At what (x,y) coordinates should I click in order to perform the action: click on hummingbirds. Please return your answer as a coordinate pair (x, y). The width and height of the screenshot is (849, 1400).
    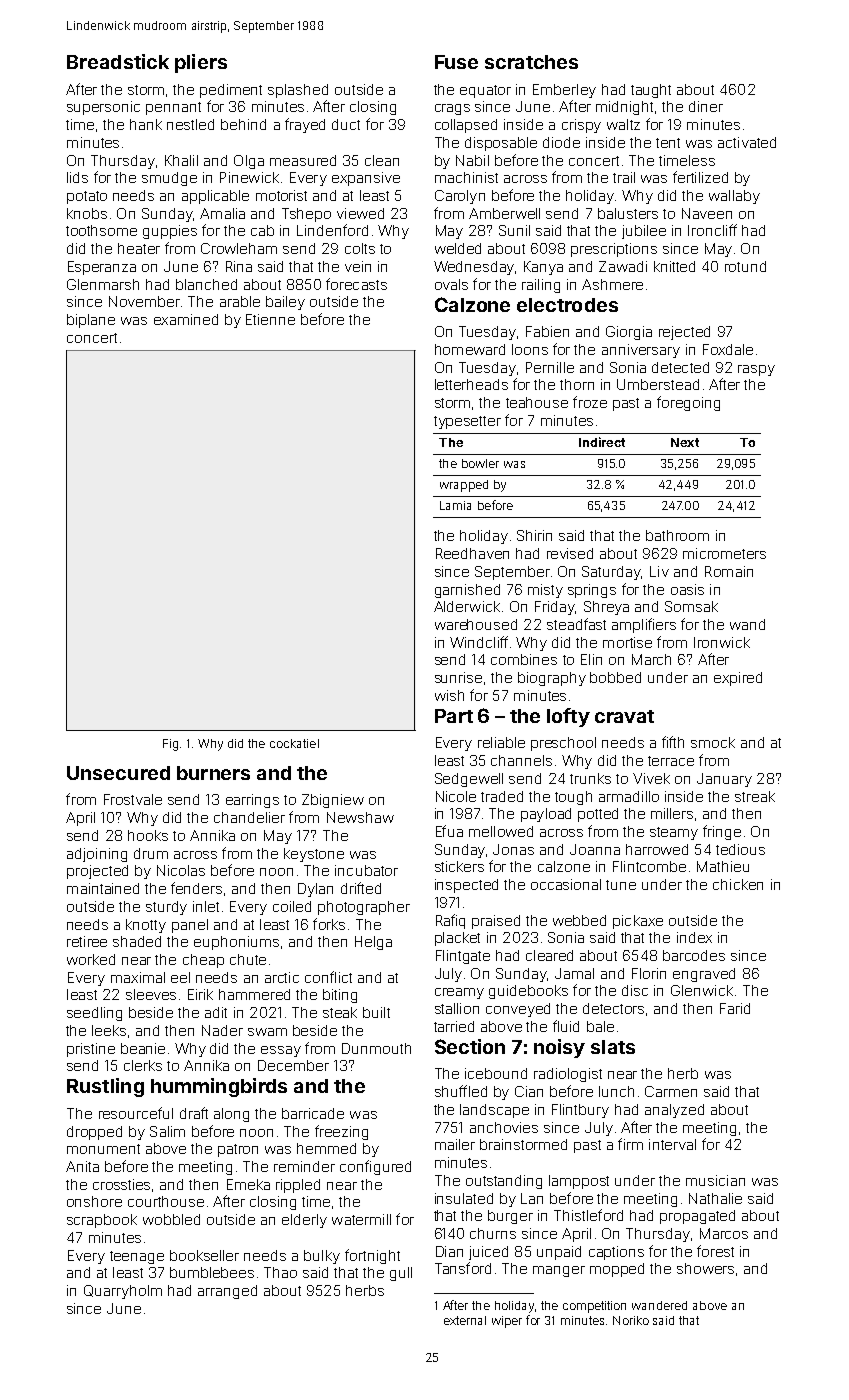
    Looking at the image, I should click on (219, 1087).
